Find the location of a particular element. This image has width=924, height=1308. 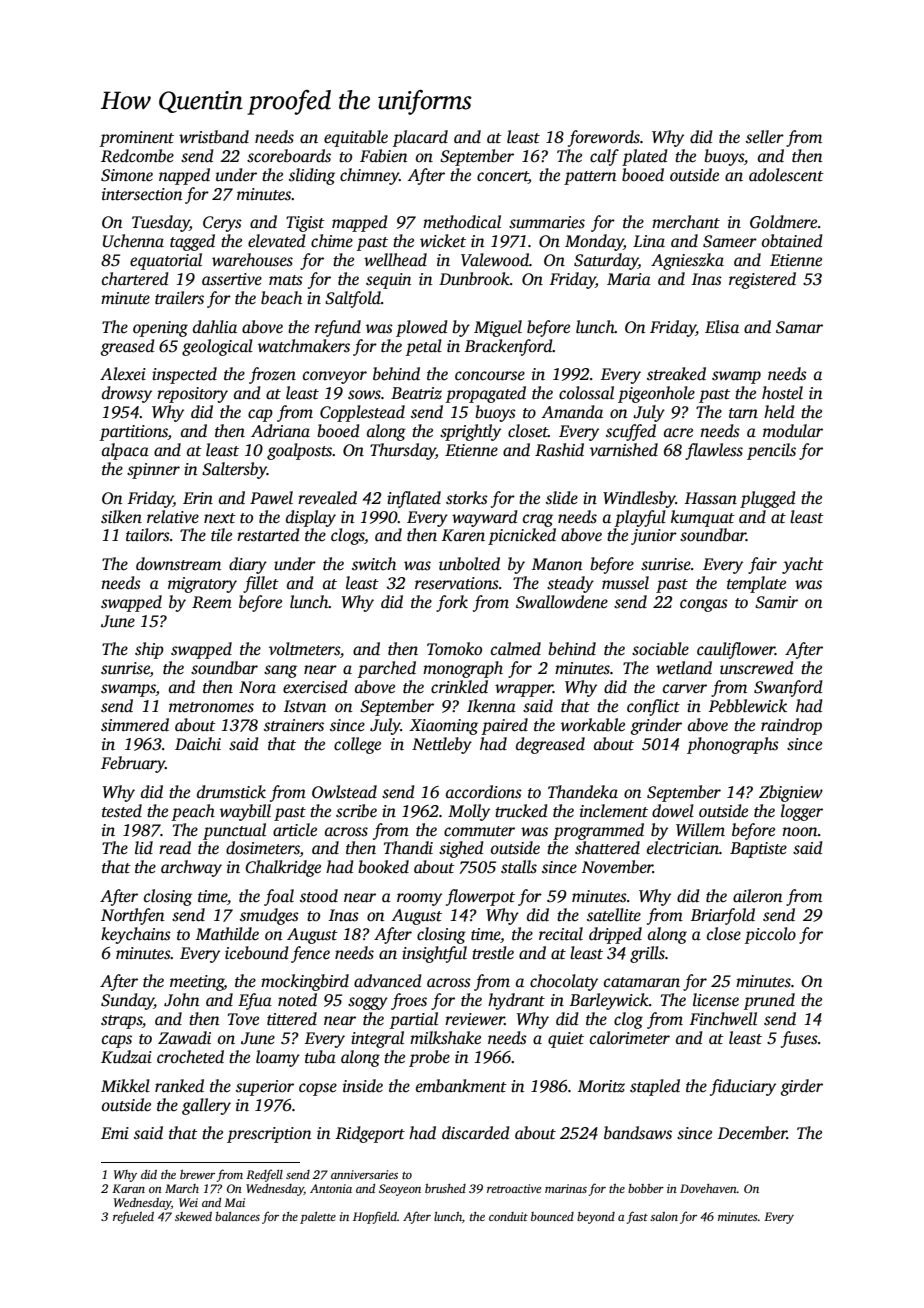

hydrant is located at coordinates (516, 1001).
